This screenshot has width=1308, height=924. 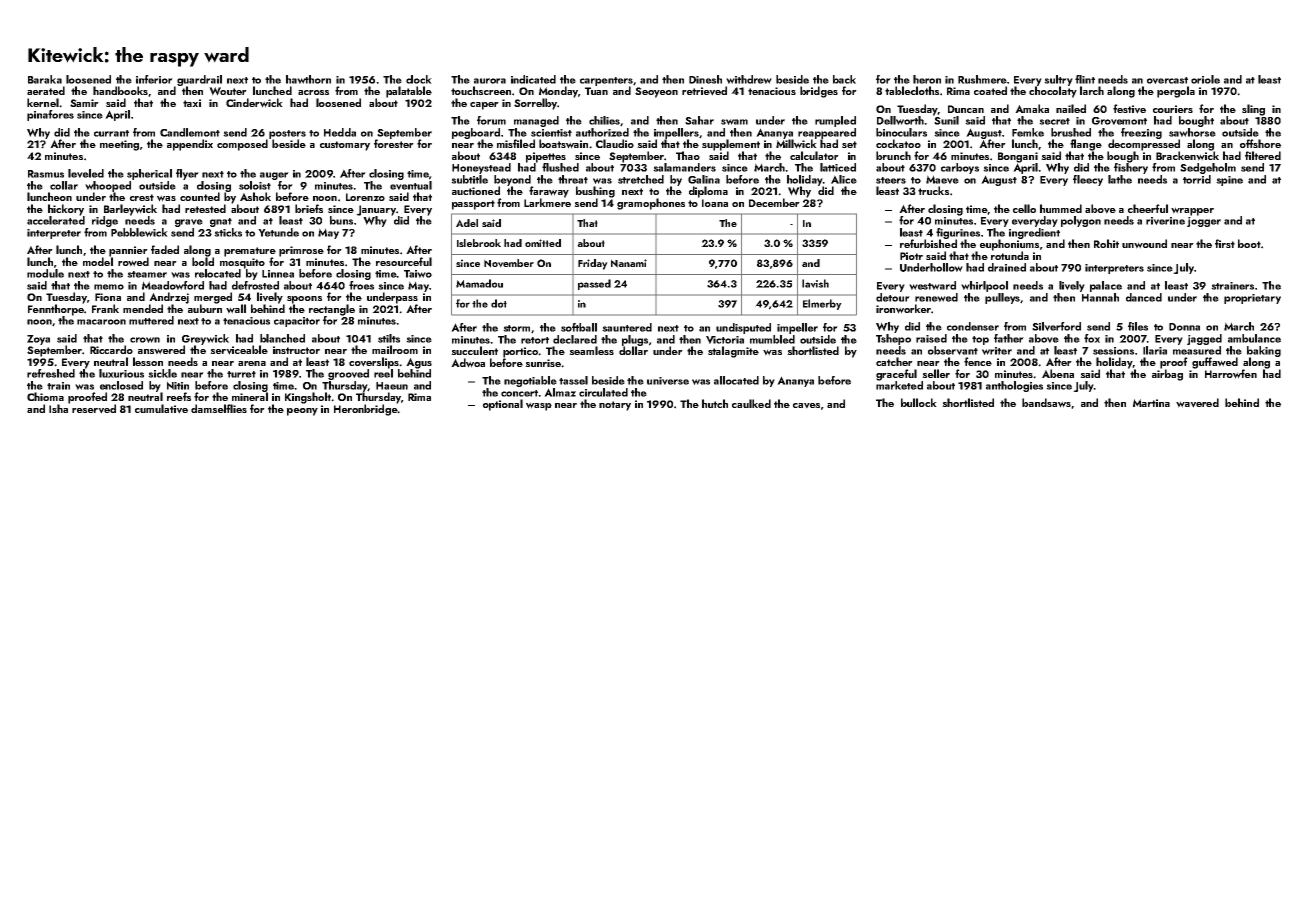 What do you see at coordinates (473, 205) in the screenshot?
I see `passport` at bounding box center [473, 205].
